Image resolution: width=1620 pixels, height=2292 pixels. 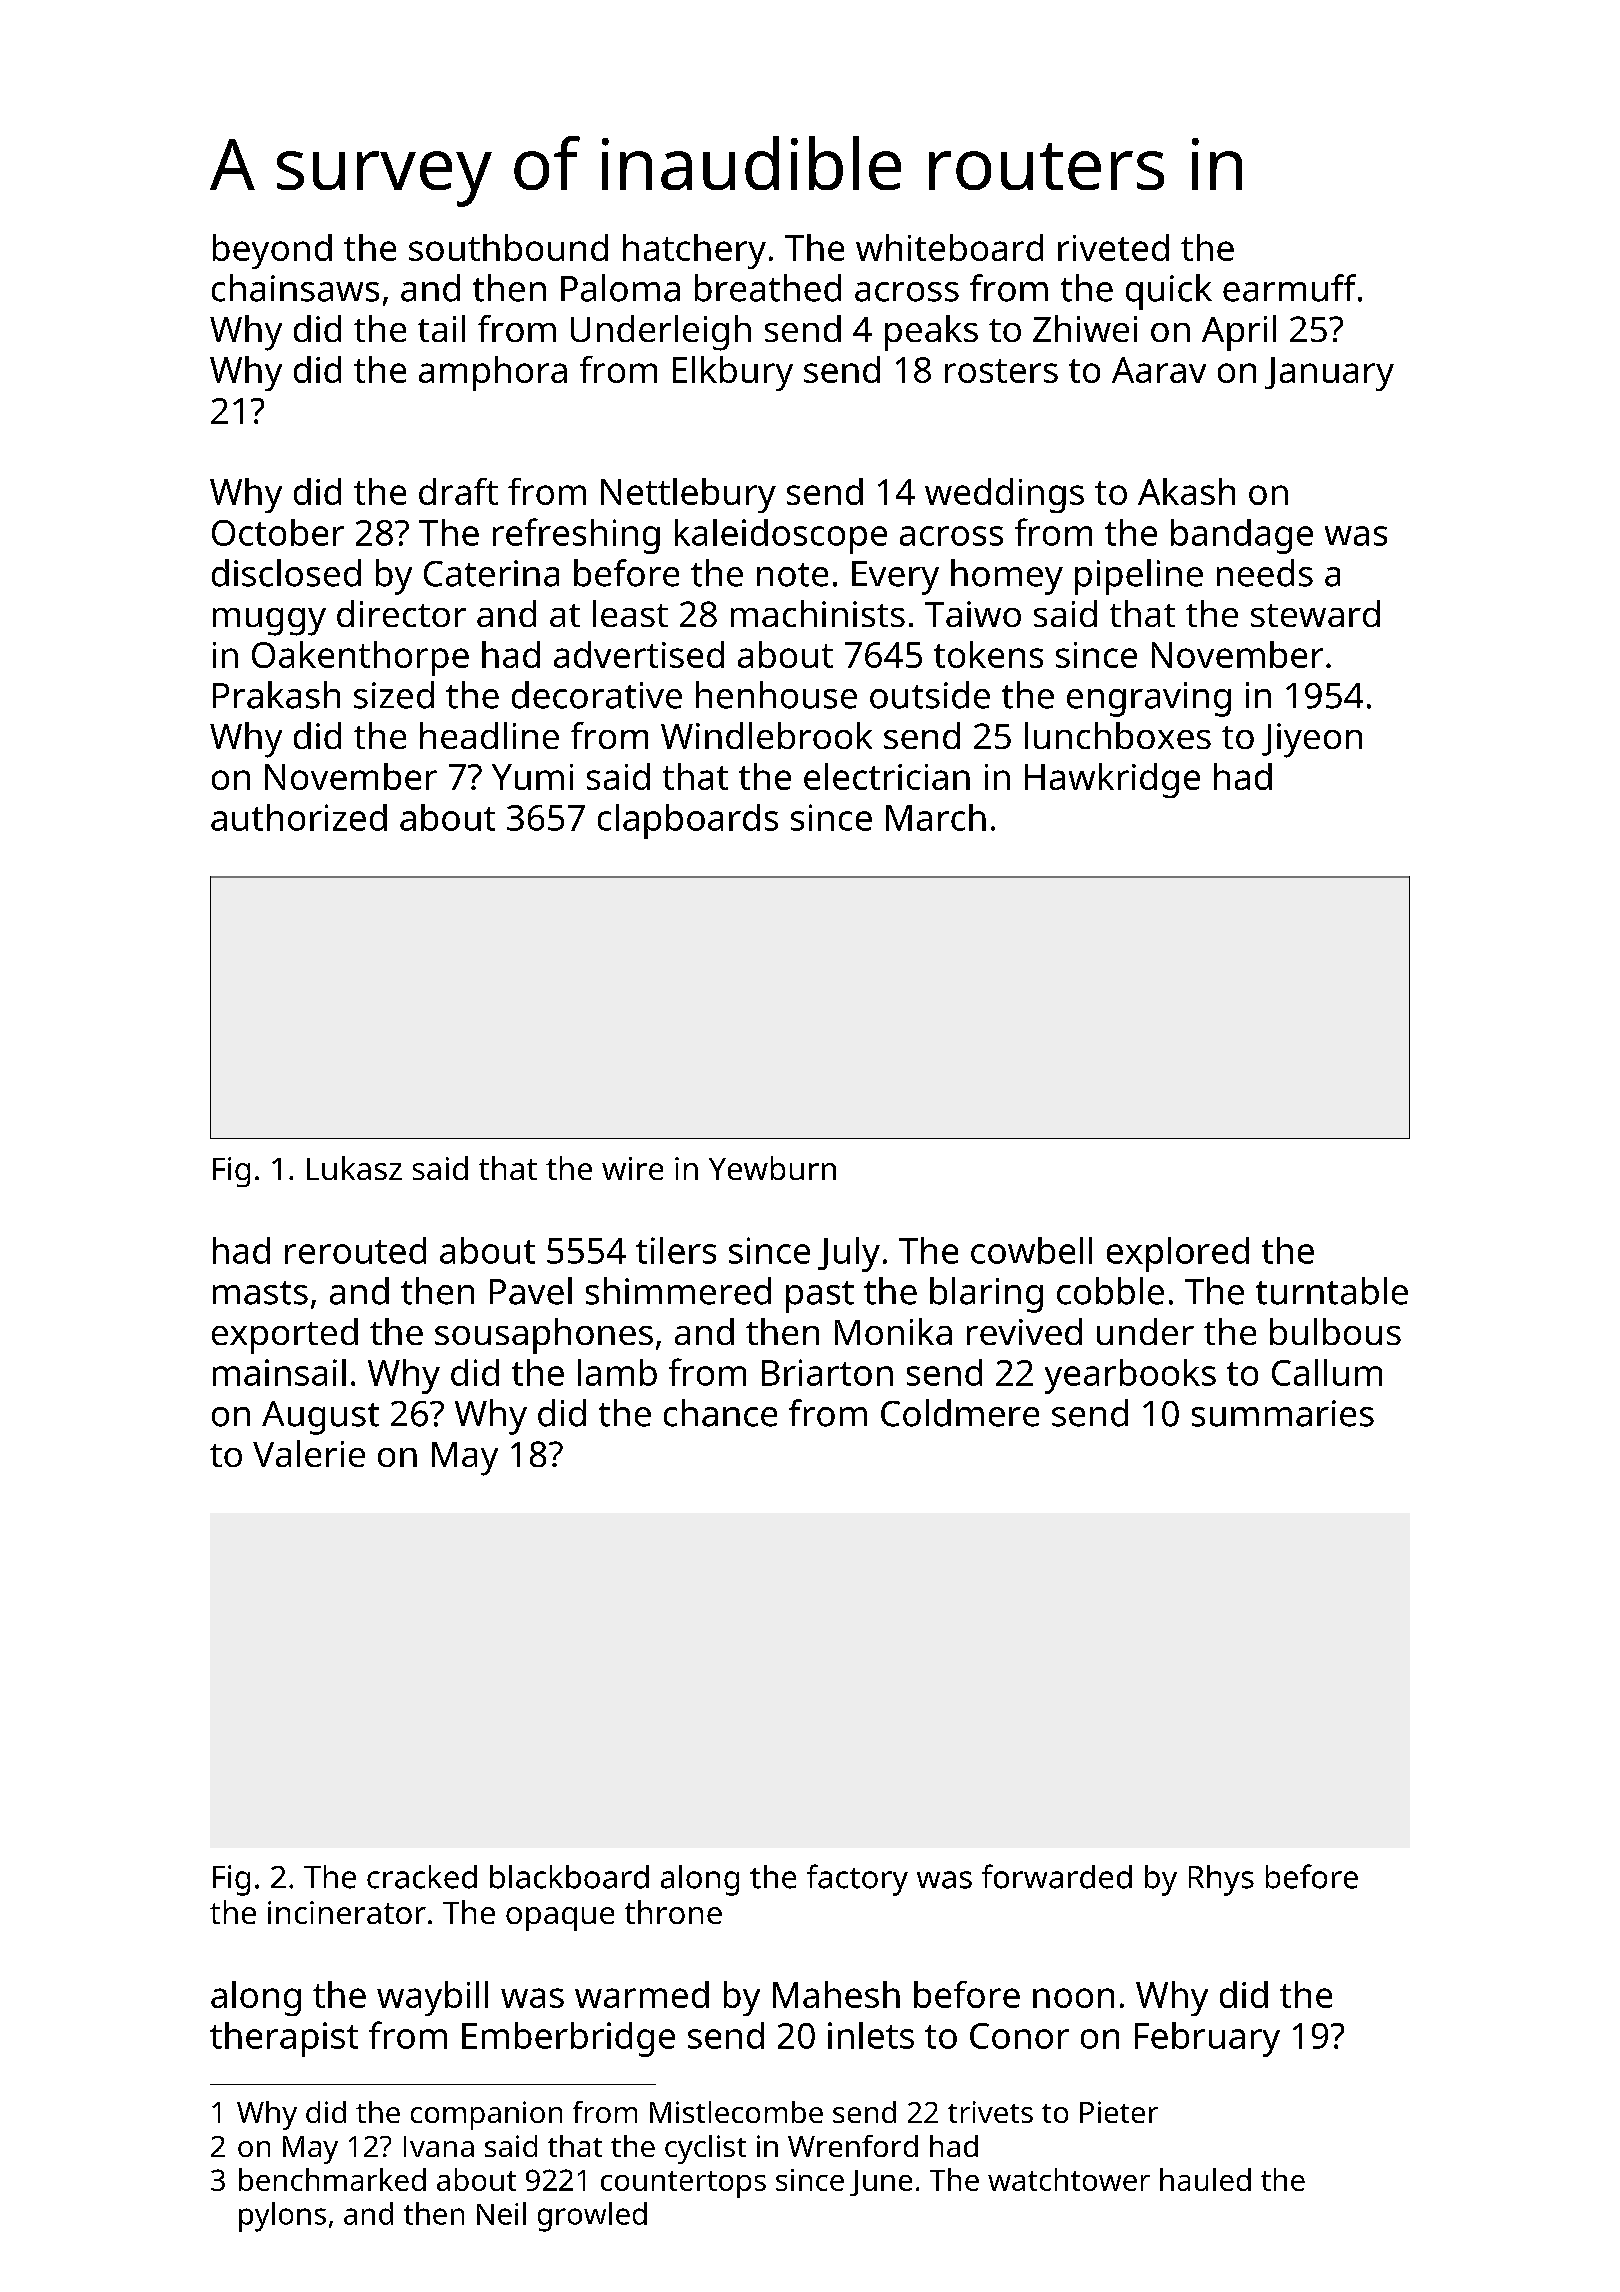 What do you see at coordinates (1112, 780) in the page?
I see `Hawkridge` at bounding box center [1112, 780].
